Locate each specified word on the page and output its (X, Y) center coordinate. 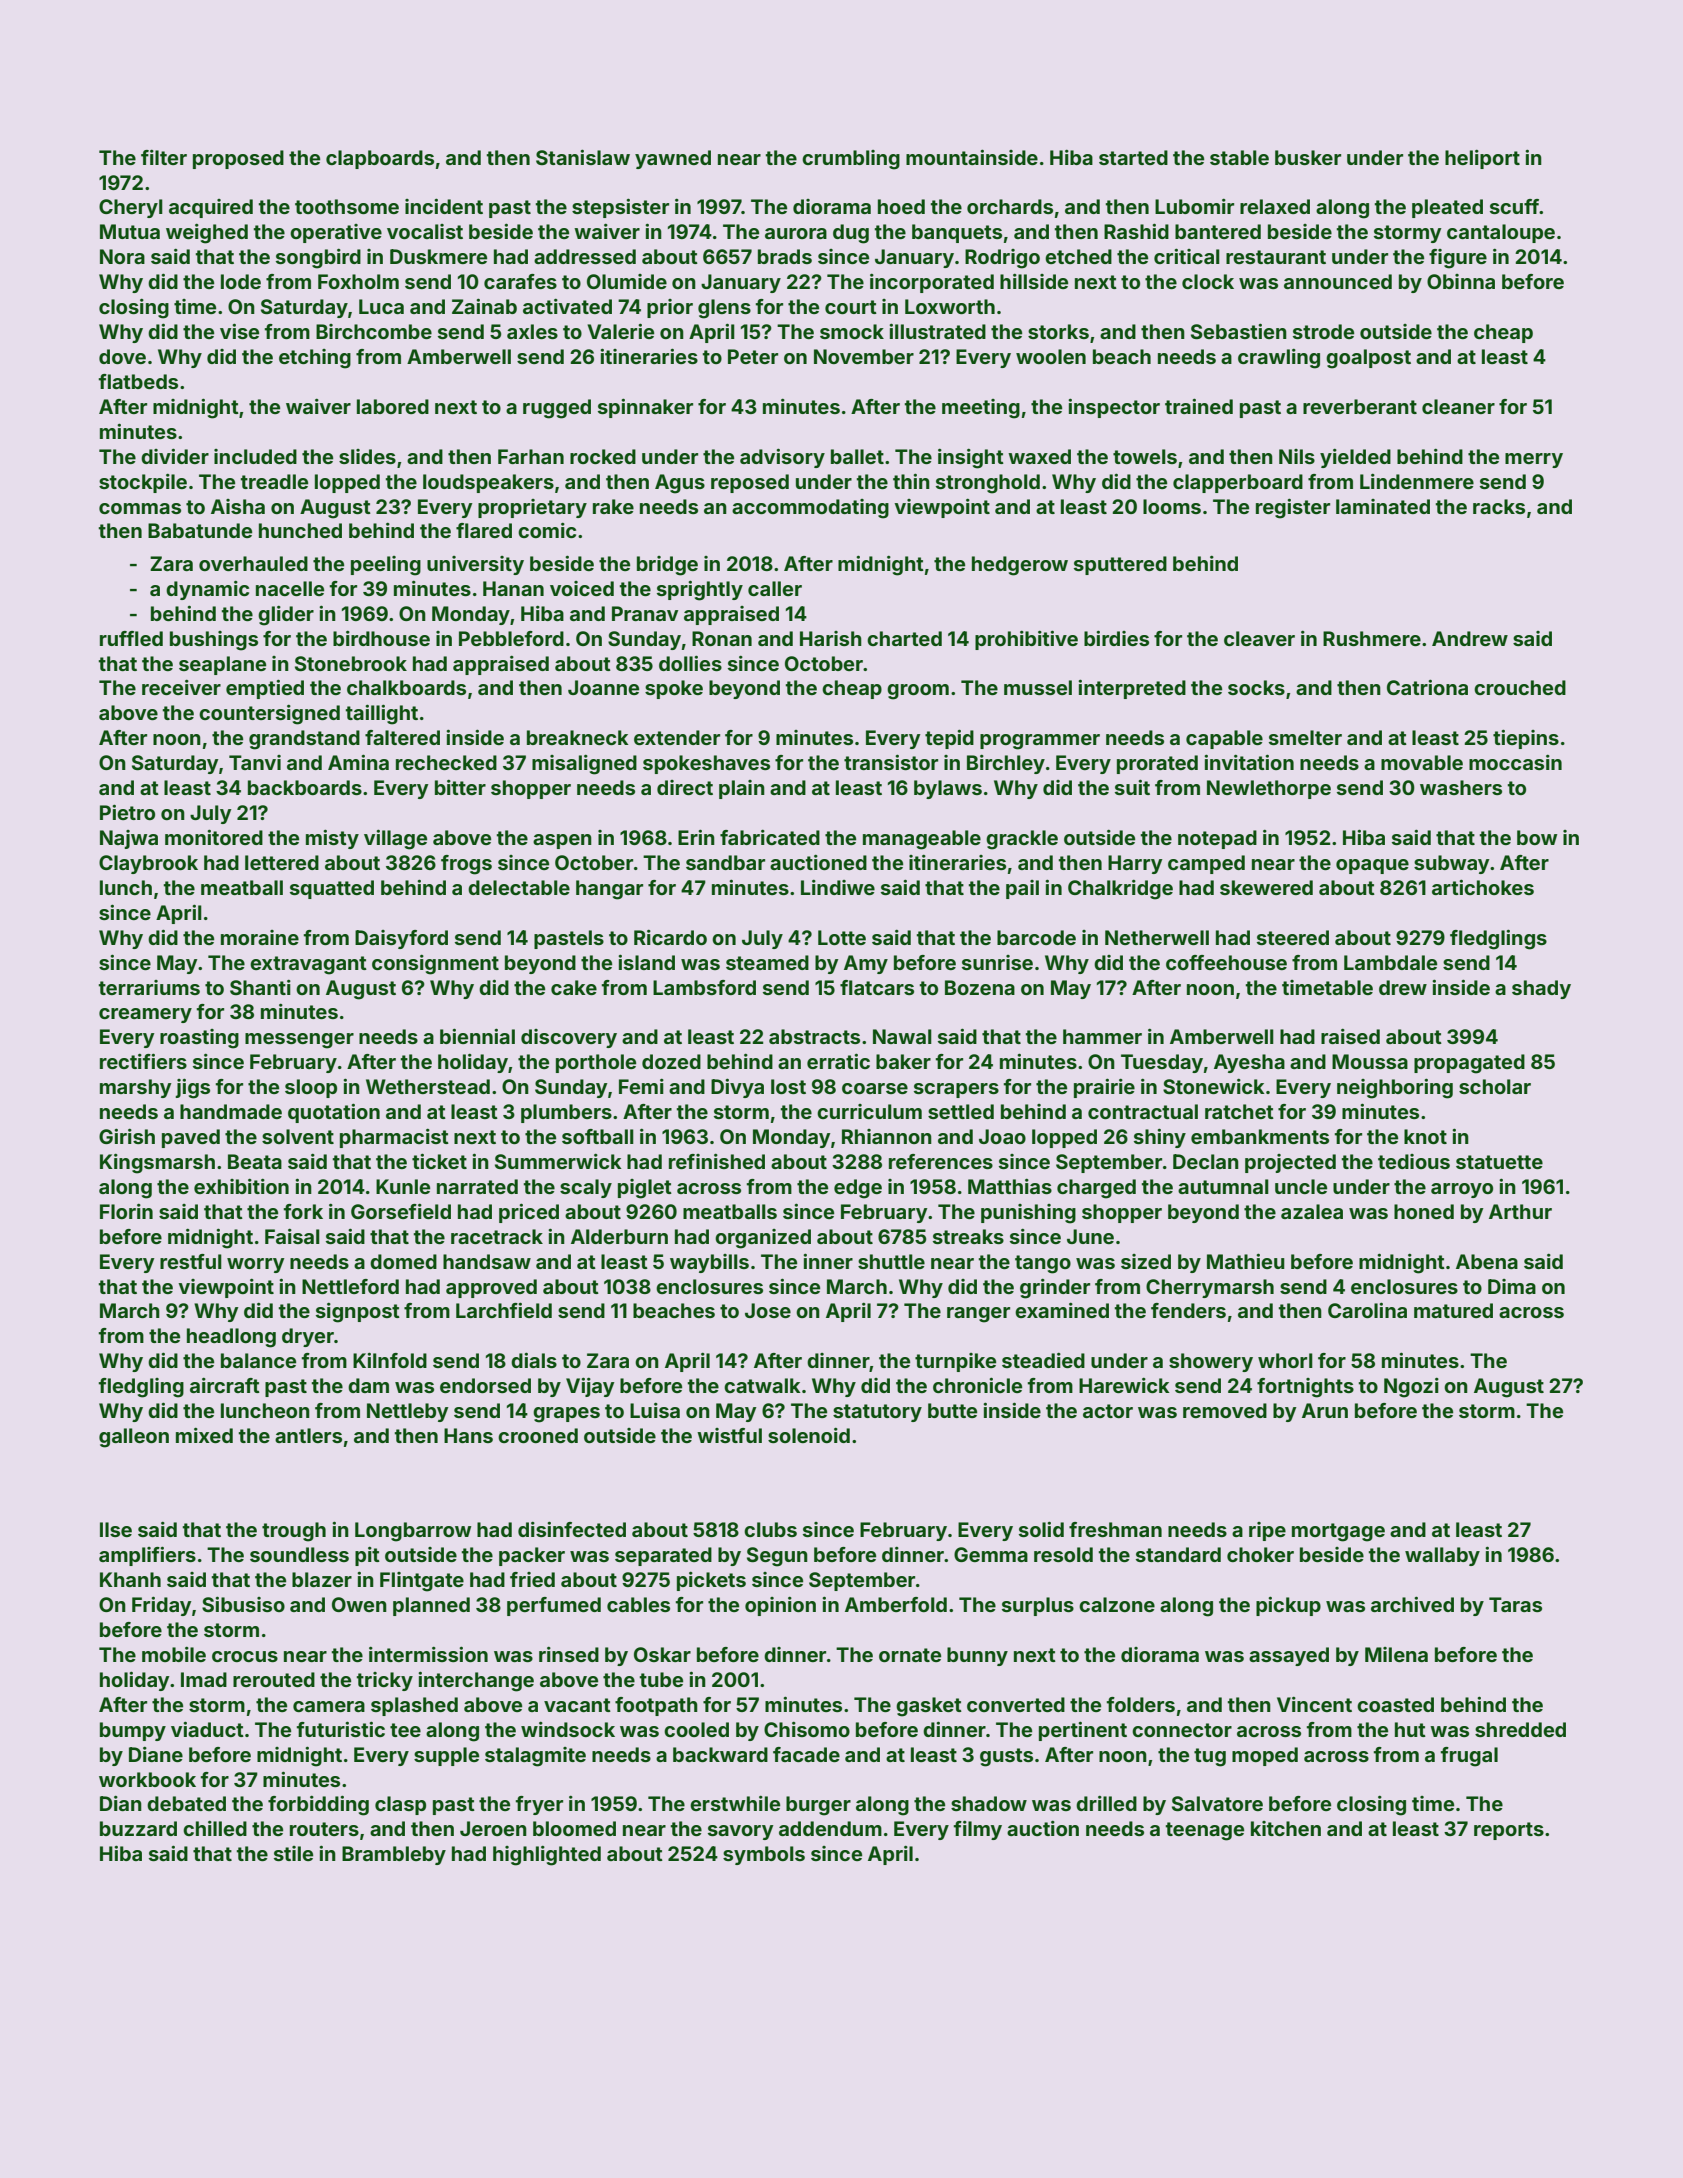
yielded (1355, 458)
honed (1424, 1211)
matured (1453, 1310)
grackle (1022, 840)
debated (186, 1803)
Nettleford (350, 1286)
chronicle (977, 1385)
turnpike (955, 1362)
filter (164, 157)
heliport (1482, 159)
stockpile (143, 483)
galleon (134, 1438)
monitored (214, 837)
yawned (673, 159)
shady (1541, 989)
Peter (753, 356)
